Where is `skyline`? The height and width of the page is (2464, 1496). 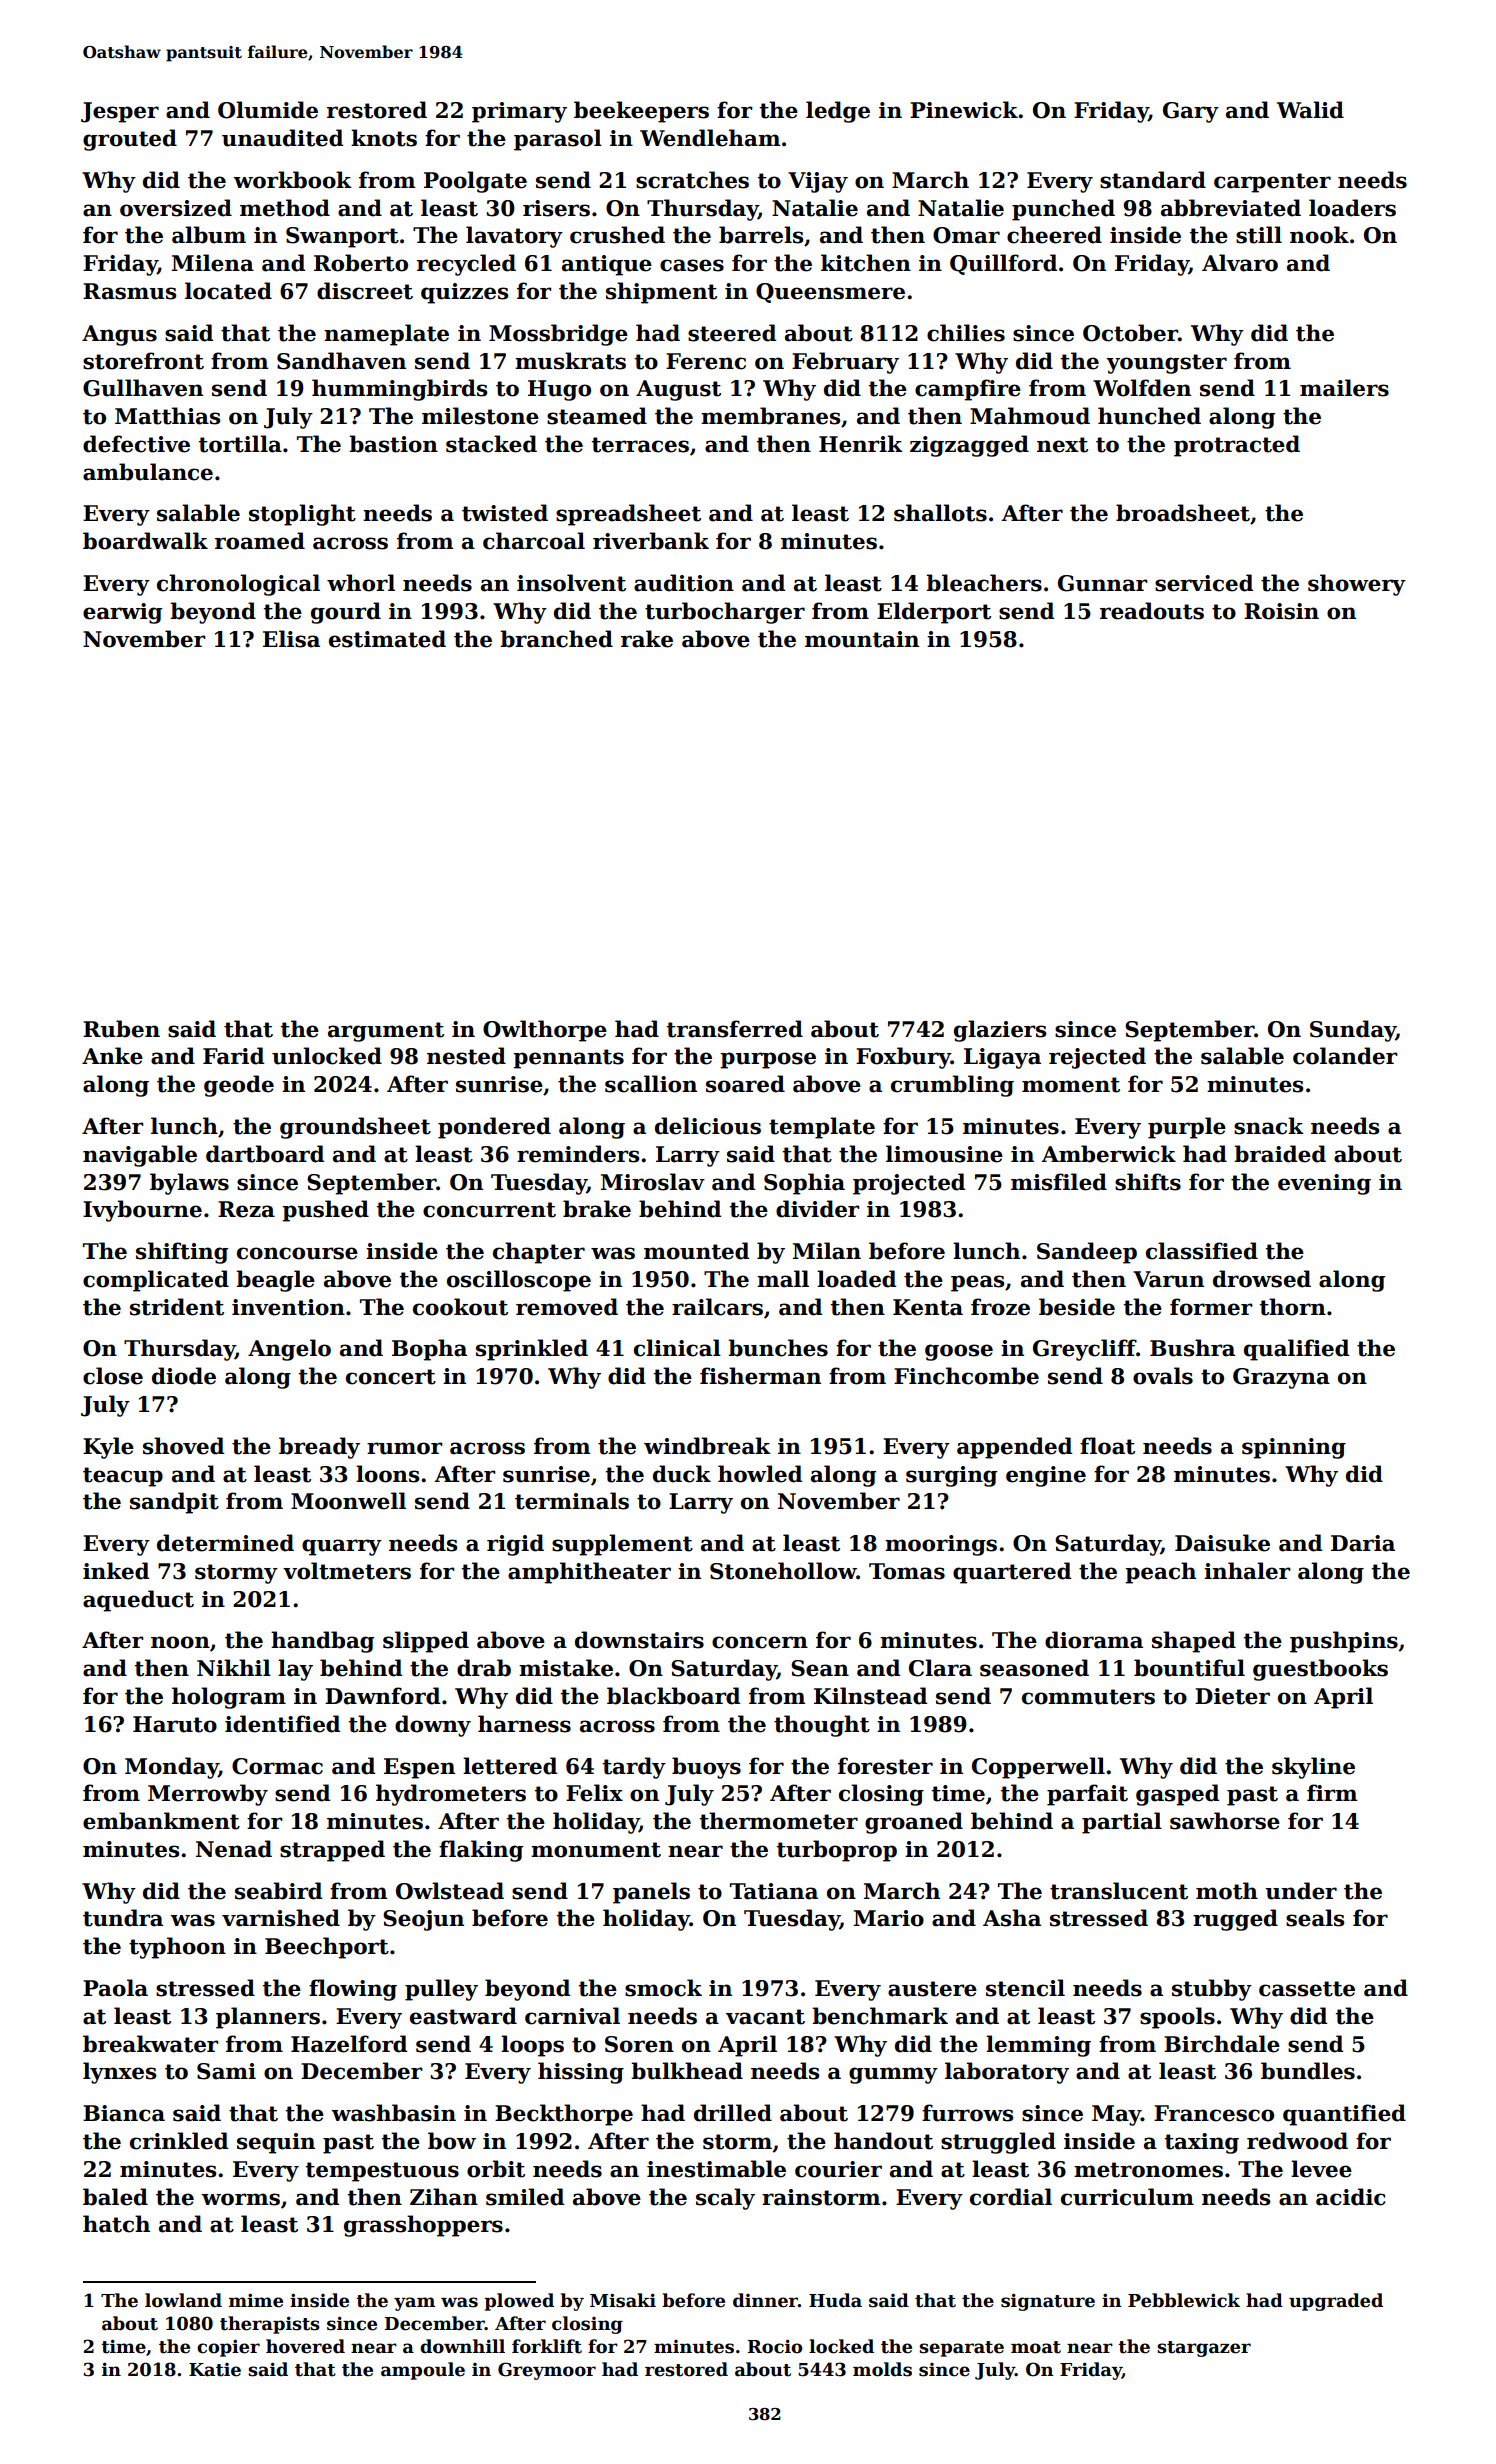
skyline is located at coordinates (1313, 1768).
